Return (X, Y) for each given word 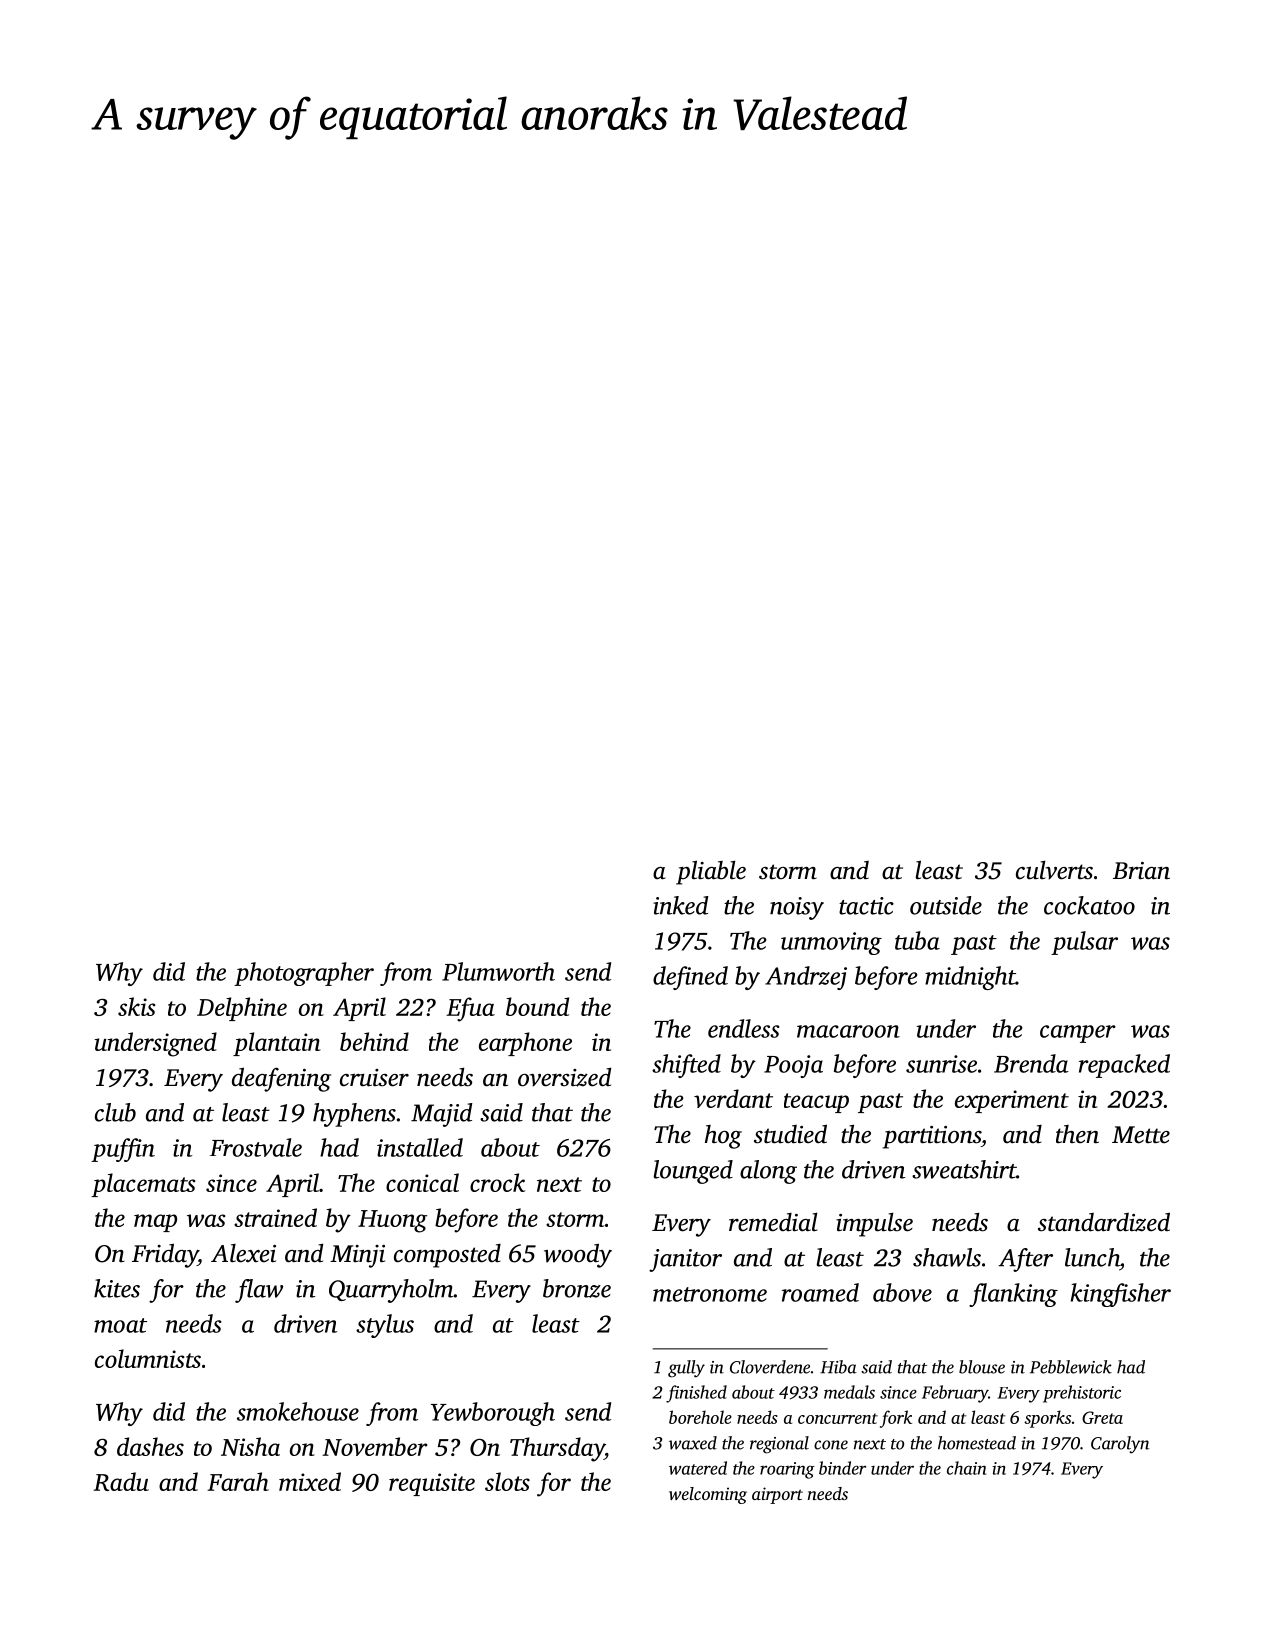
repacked (1124, 1066)
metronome (710, 1294)
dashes (150, 1446)
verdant (733, 1098)
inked (681, 905)
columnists (148, 1358)
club (115, 1112)
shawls (947, 1257)
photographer (304, 974)
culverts (1054, 870)
